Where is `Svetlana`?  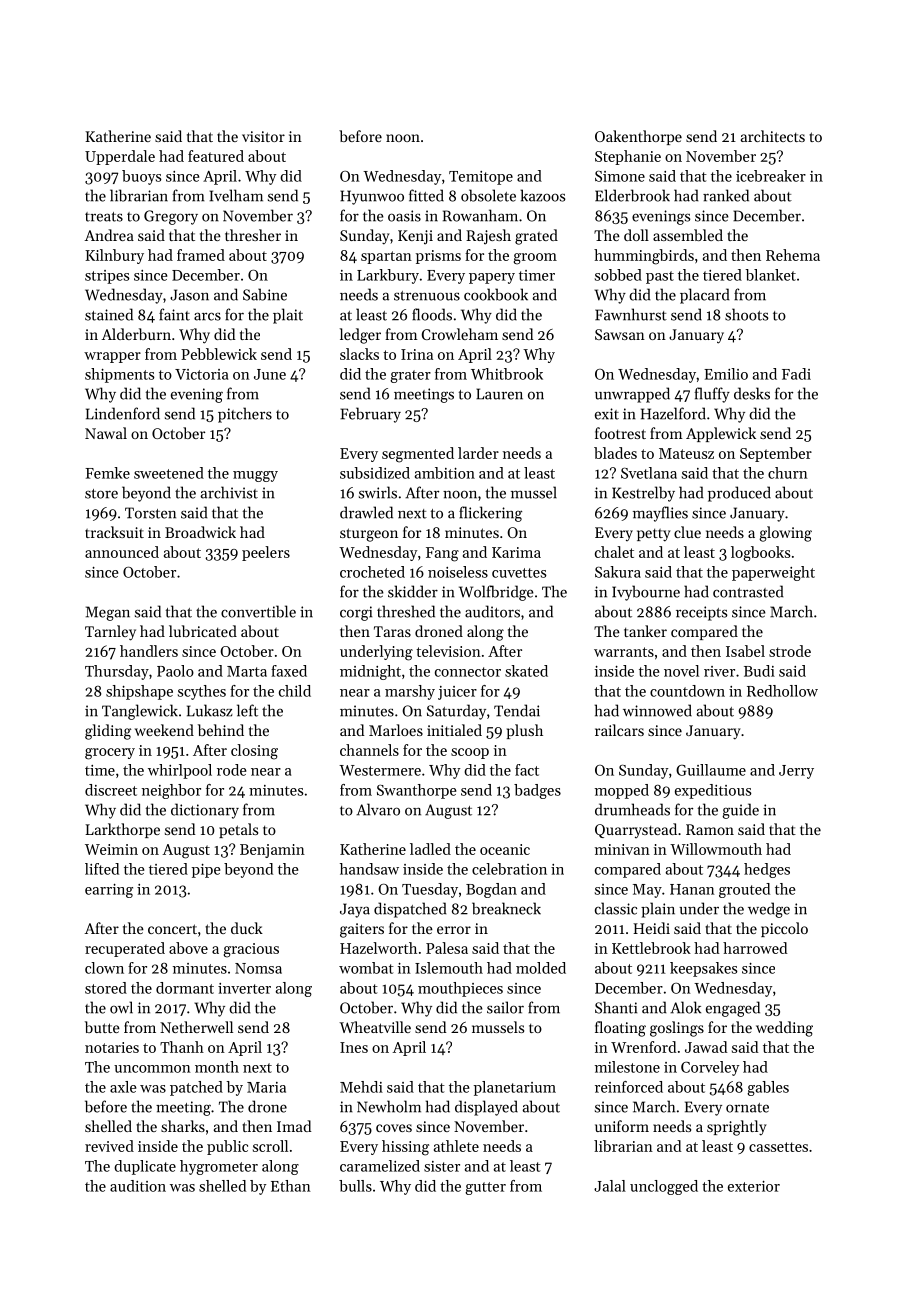 Svetlana is located at coordinates (649, 473).
